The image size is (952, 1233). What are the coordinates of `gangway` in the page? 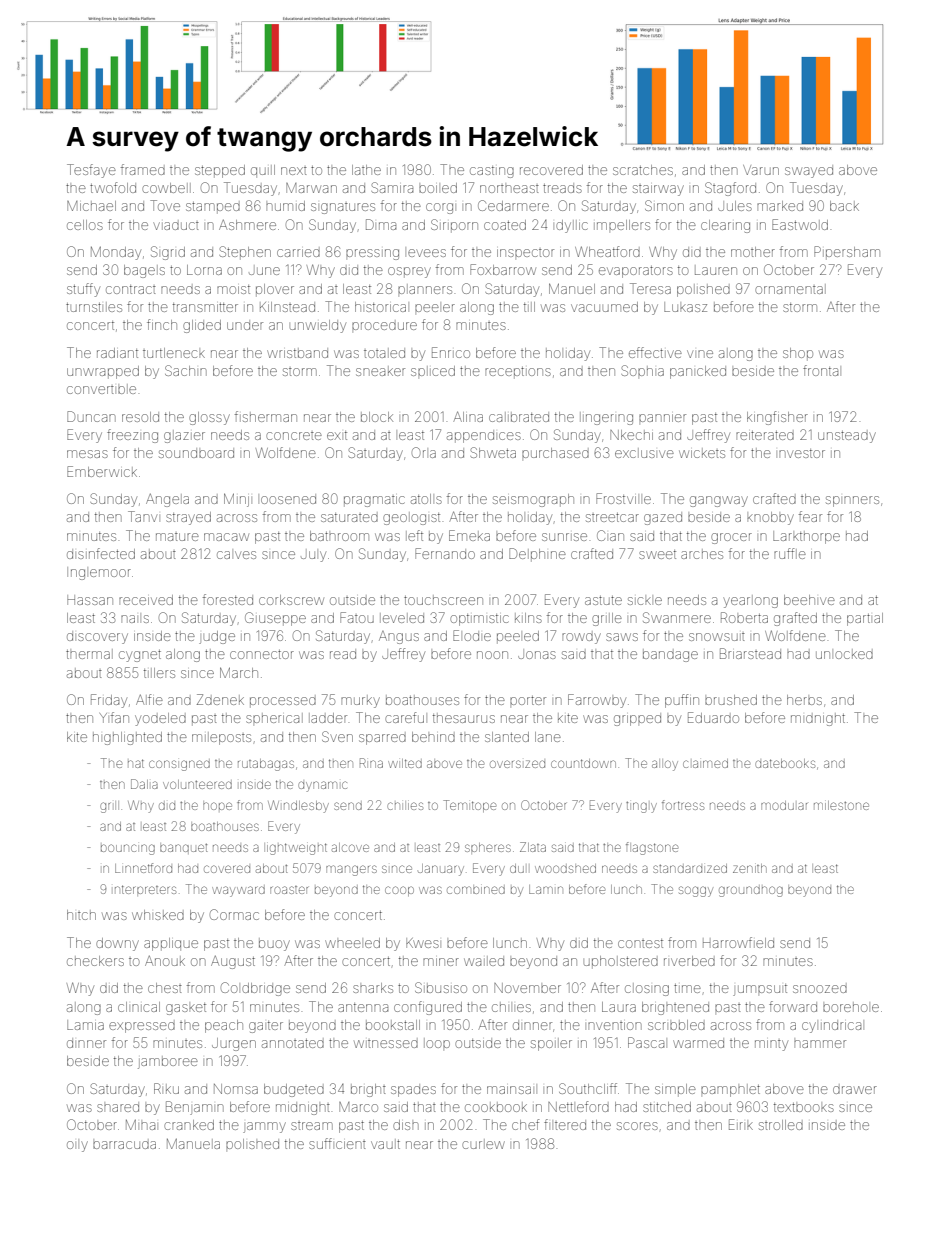 It's located at (719, 501).
